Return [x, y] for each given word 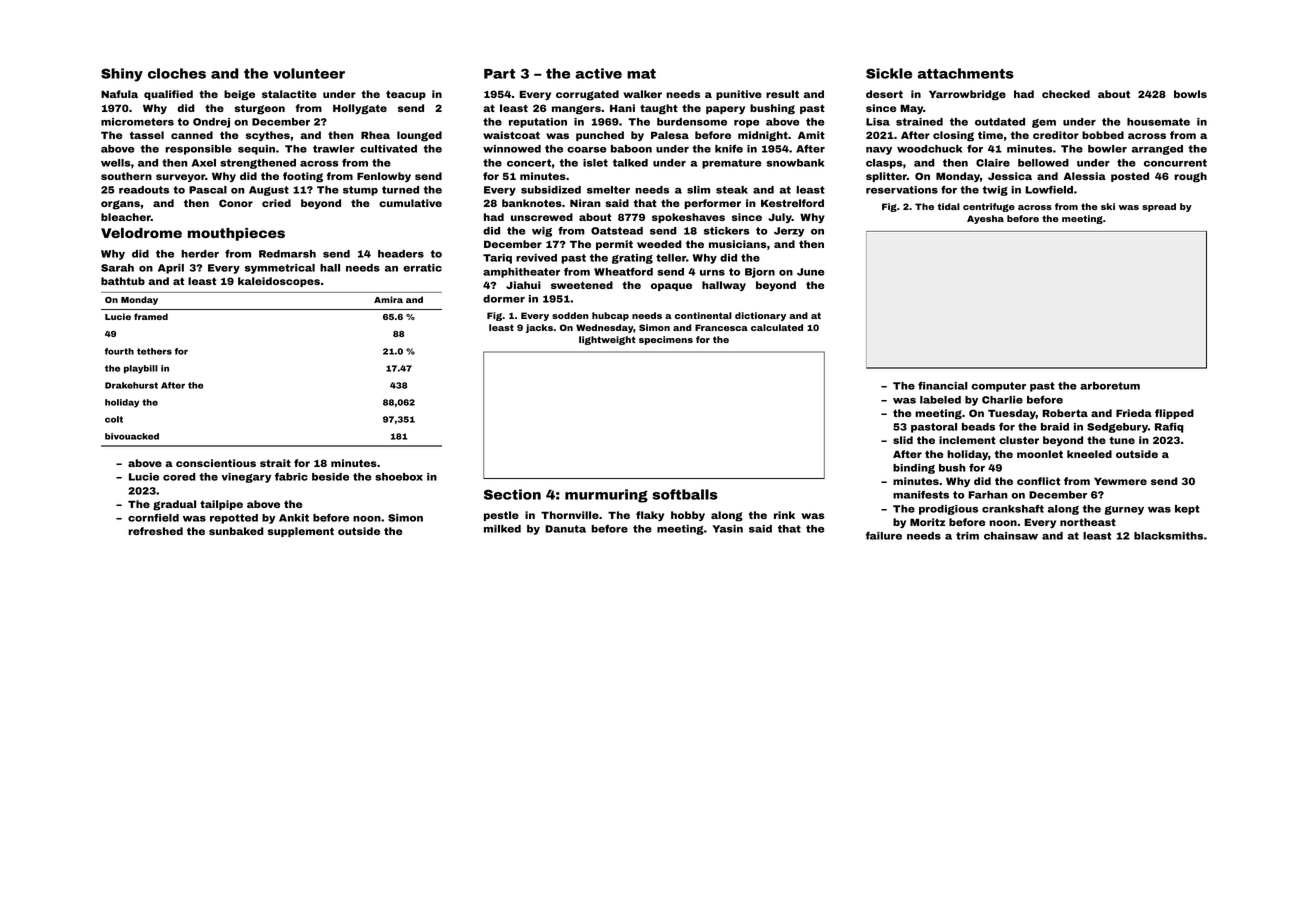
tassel [147, 135]
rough [1190, 177]
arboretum [1110, 386]
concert [529, 163]
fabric [291, 477]
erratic [422, 268]
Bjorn [760, 273]
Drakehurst [131, 385]
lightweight [607, 340]
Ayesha [985, 219]
